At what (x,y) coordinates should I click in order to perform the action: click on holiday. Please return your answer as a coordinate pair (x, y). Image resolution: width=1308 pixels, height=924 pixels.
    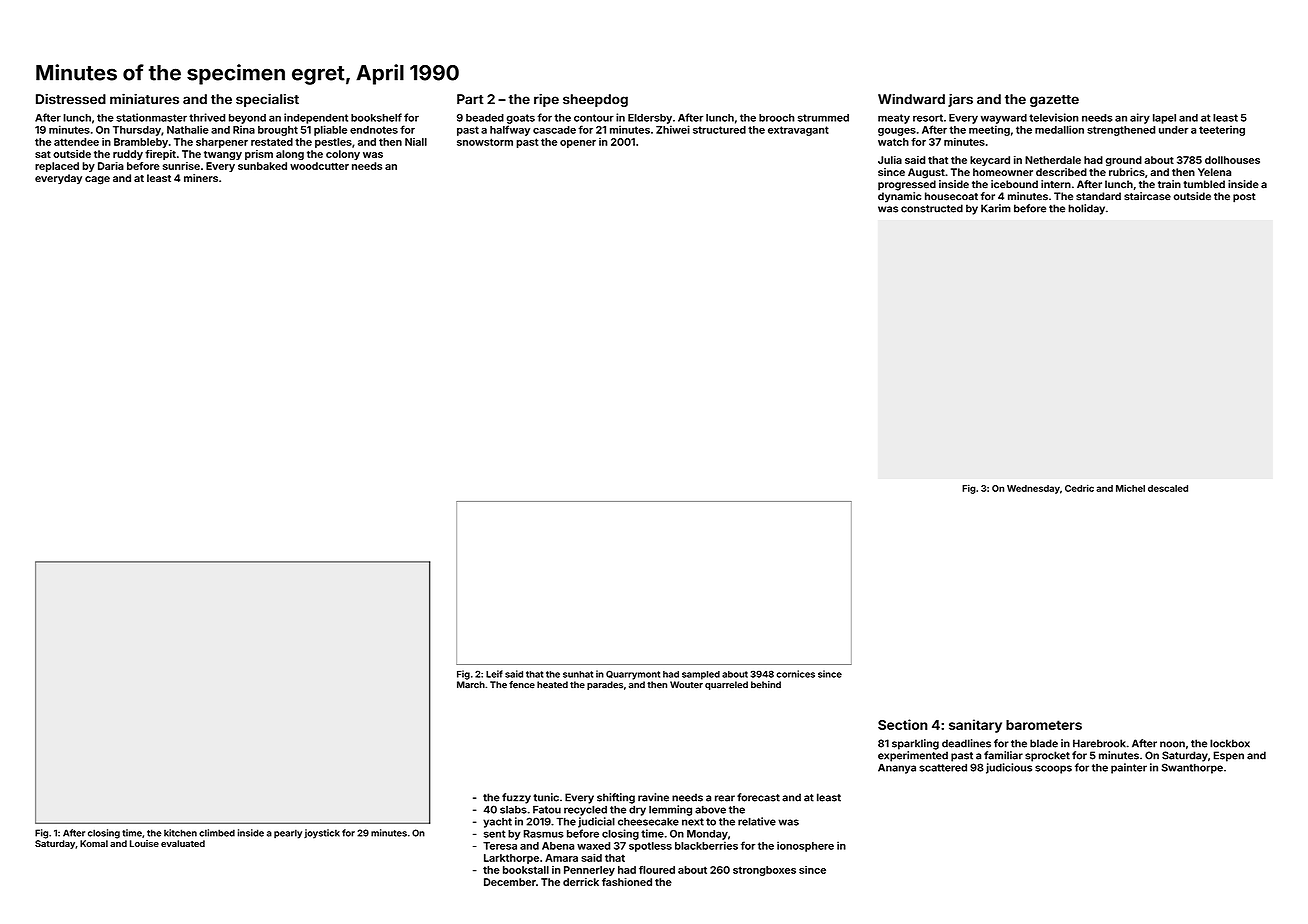
    Looking at the image, I should click on (1086, 209).
